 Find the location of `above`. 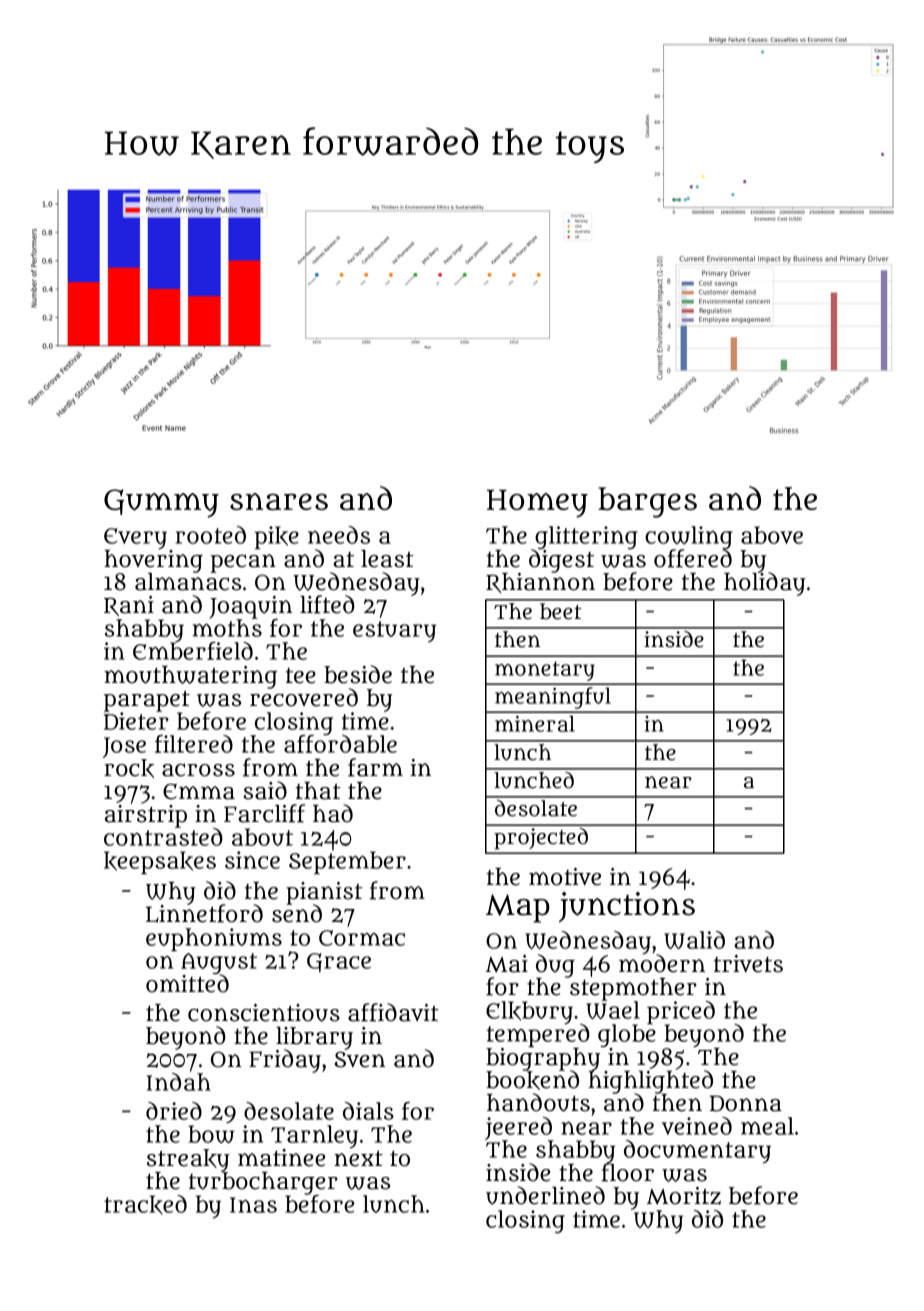

above is located at coordinates (772, 535).
